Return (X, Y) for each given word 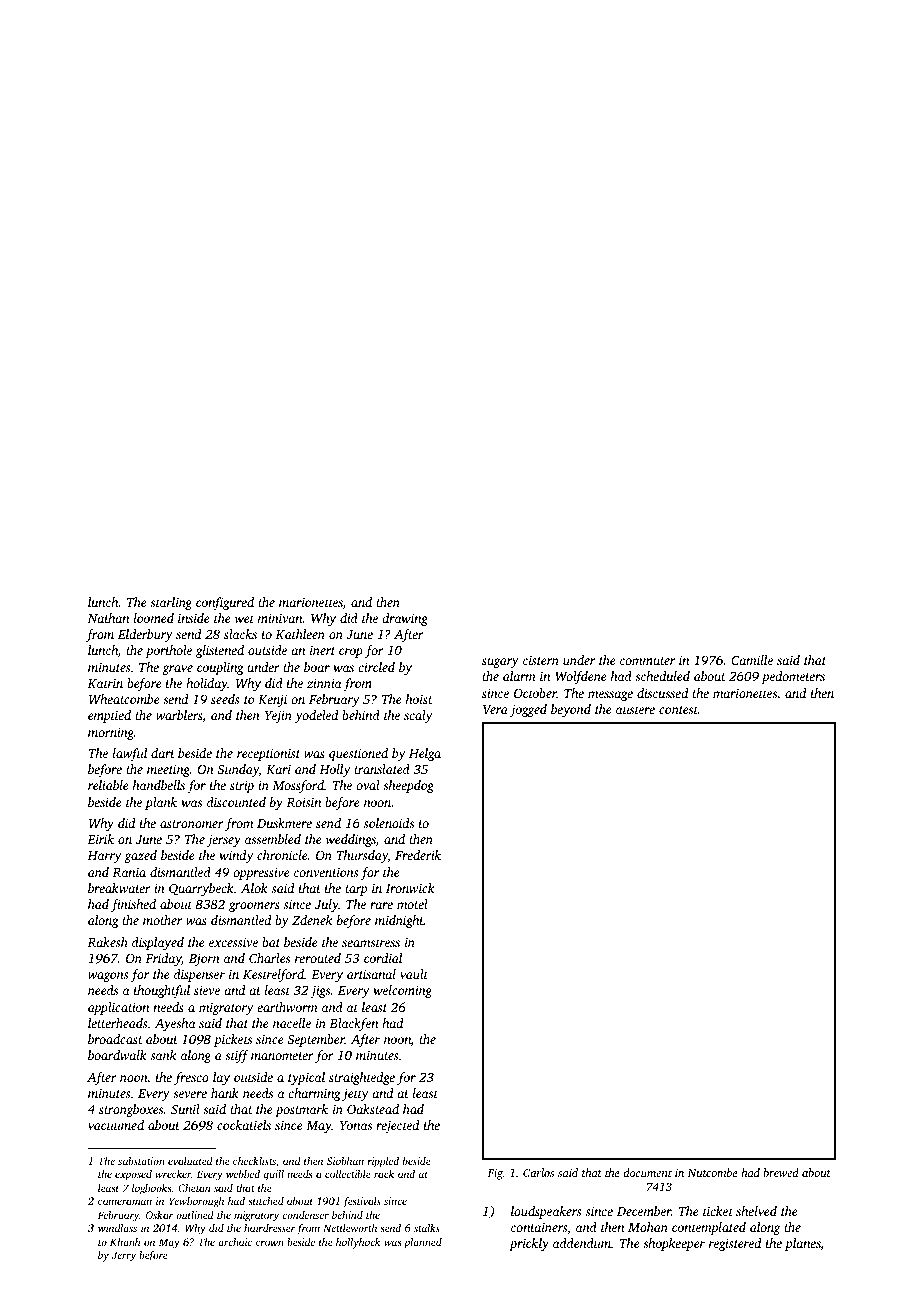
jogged (528, 710)
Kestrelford (273, 975)
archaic (235, 1242)
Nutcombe (713, 1172)
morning (111, 733)
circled (376, 667)
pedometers (793, 677)
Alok (254, 888)
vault (414, 974)
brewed (781, 1172)
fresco (191, 1078)
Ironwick (410, 888)
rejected (397, 1126)
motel (412, 904)
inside (194, 618)
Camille (752, 660)
